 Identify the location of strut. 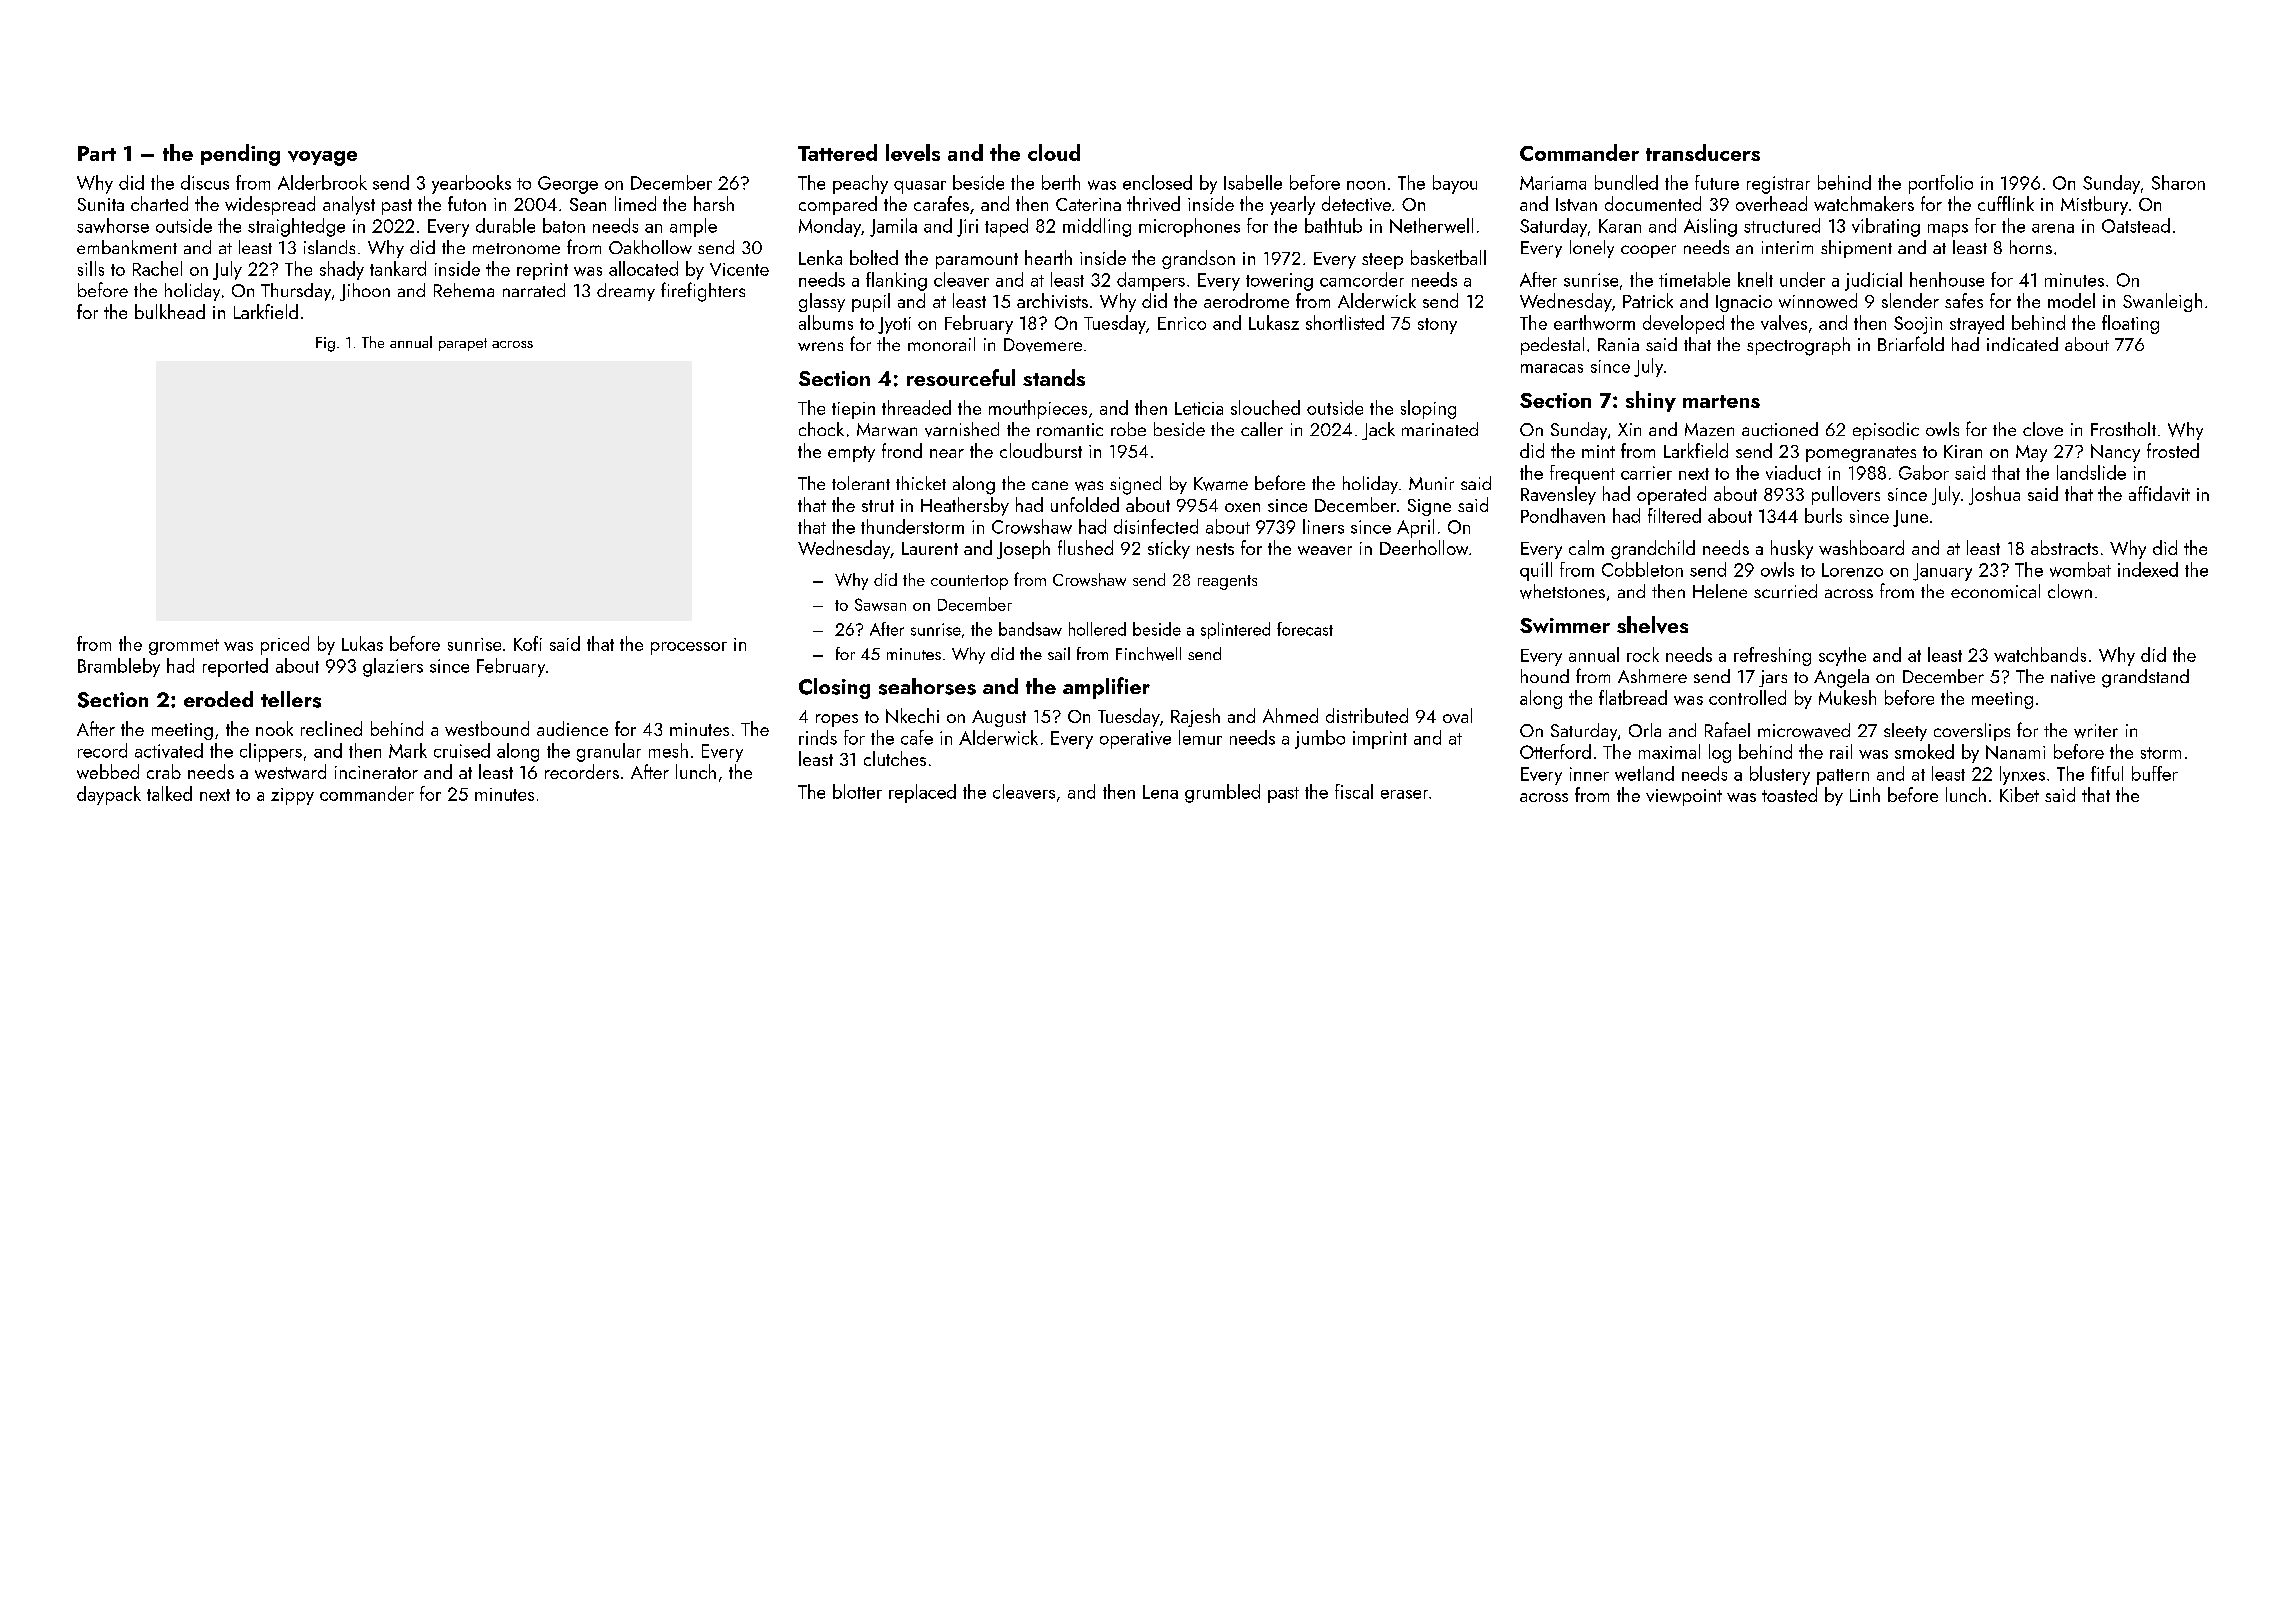
(878, 506).
